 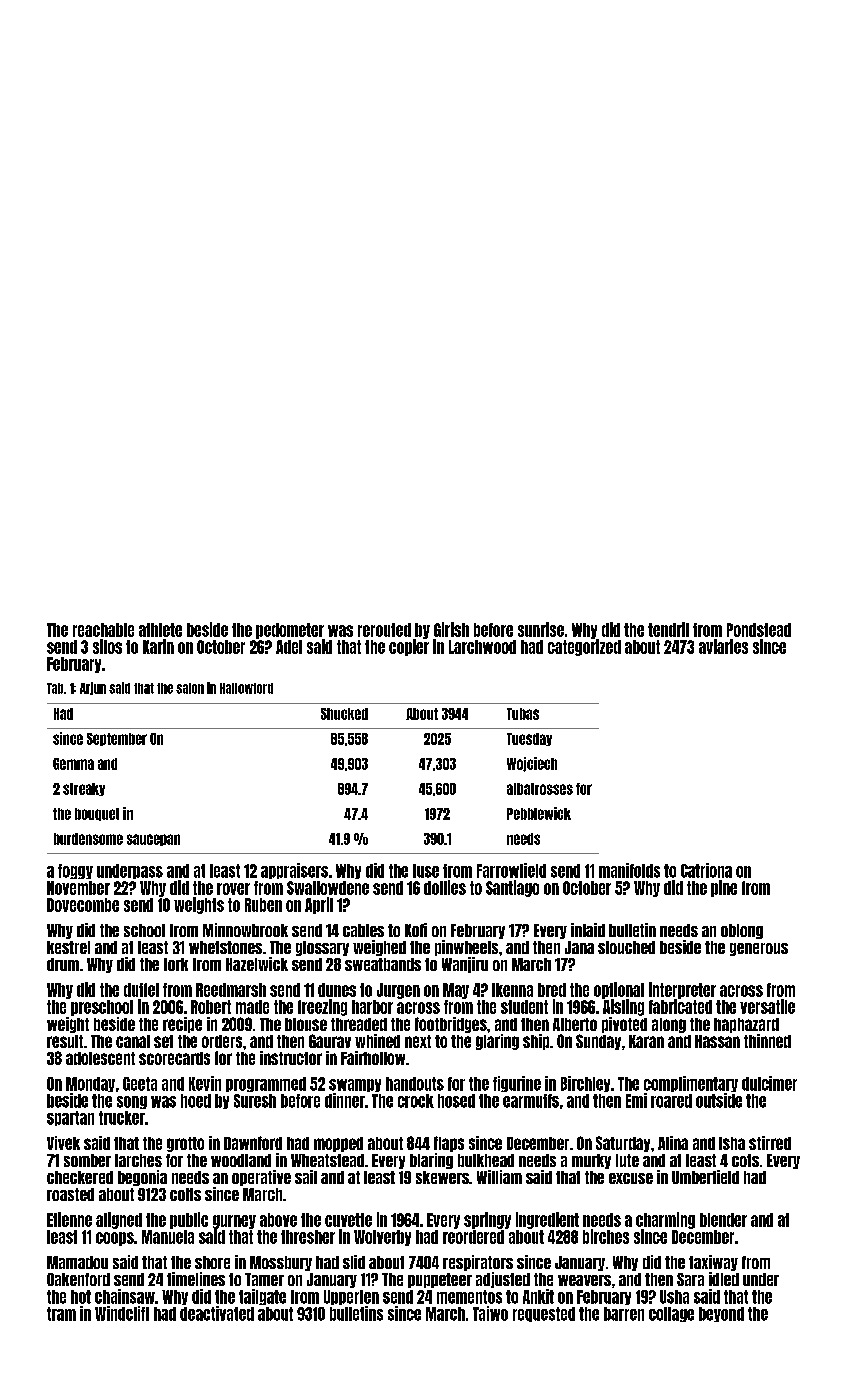 I want to click on rover, so click(x=233, y=889).
